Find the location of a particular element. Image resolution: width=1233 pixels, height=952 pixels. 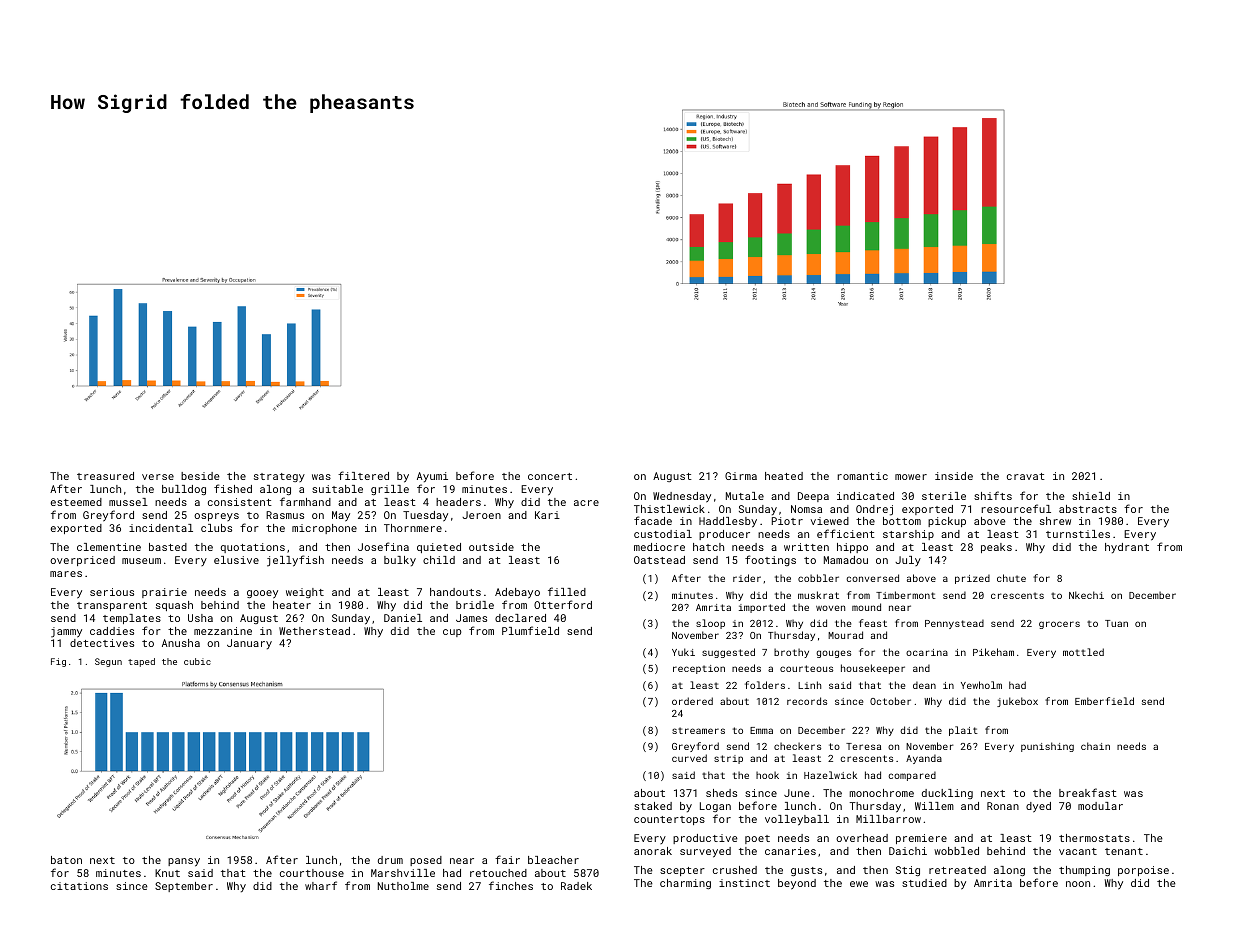

cravat is located at coordinates (1026, 476).
